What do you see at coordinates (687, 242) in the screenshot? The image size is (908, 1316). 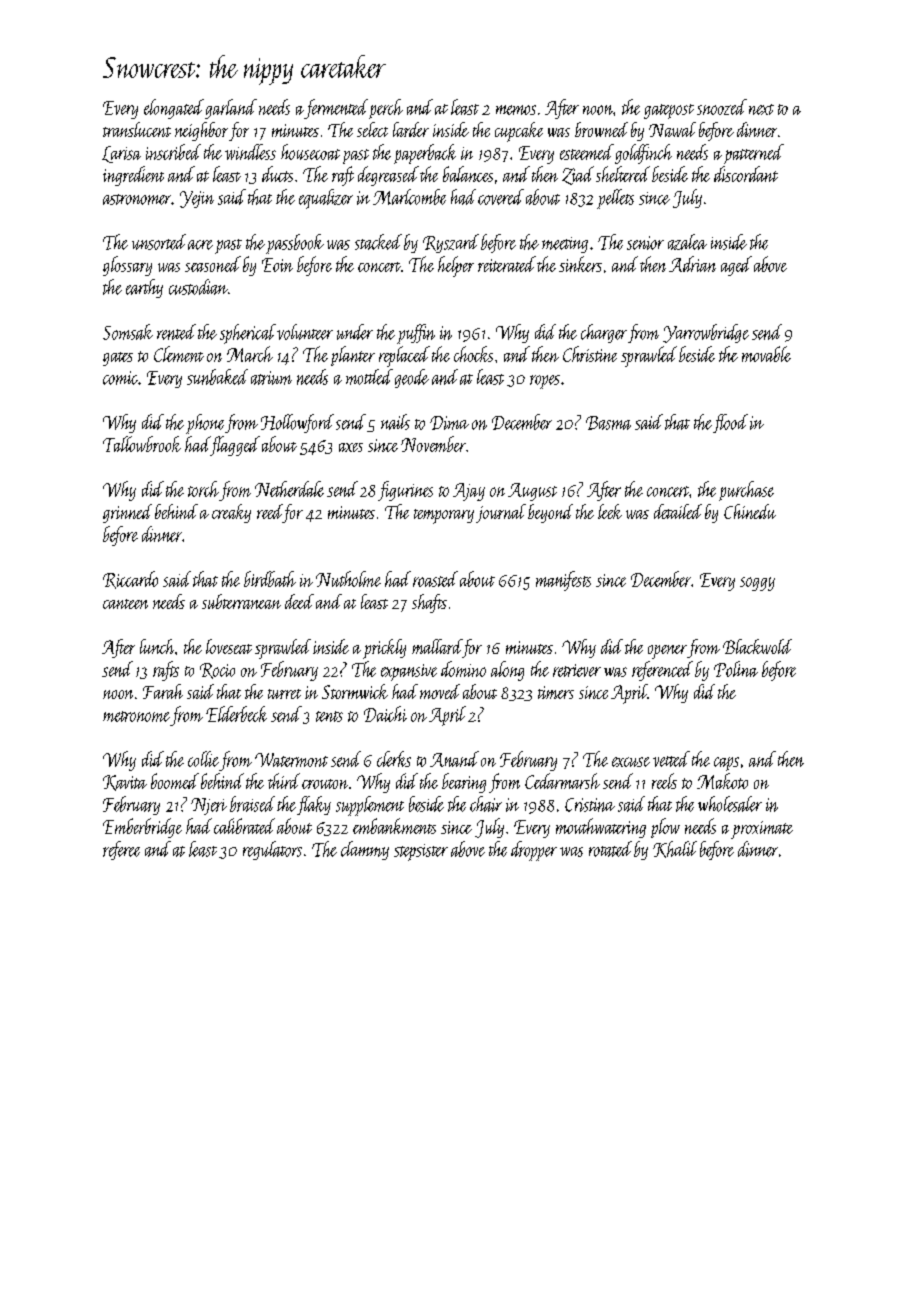 I see `azalea` at bounding box center [687, 242].
